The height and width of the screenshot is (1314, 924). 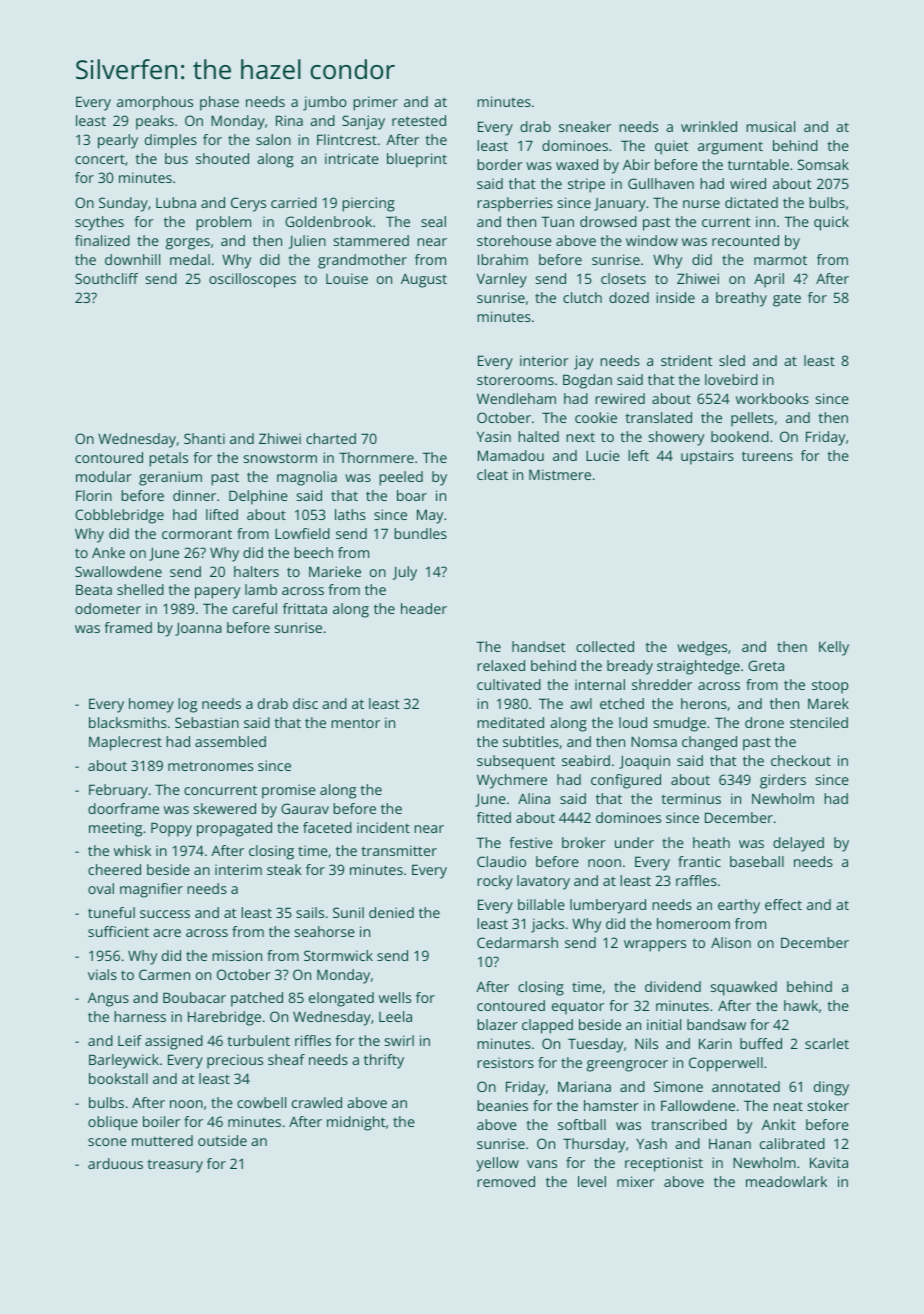 What do you see at coordinates (104, 476) in the screenshot?
I see `modular` at bounding box center [104, 476].
